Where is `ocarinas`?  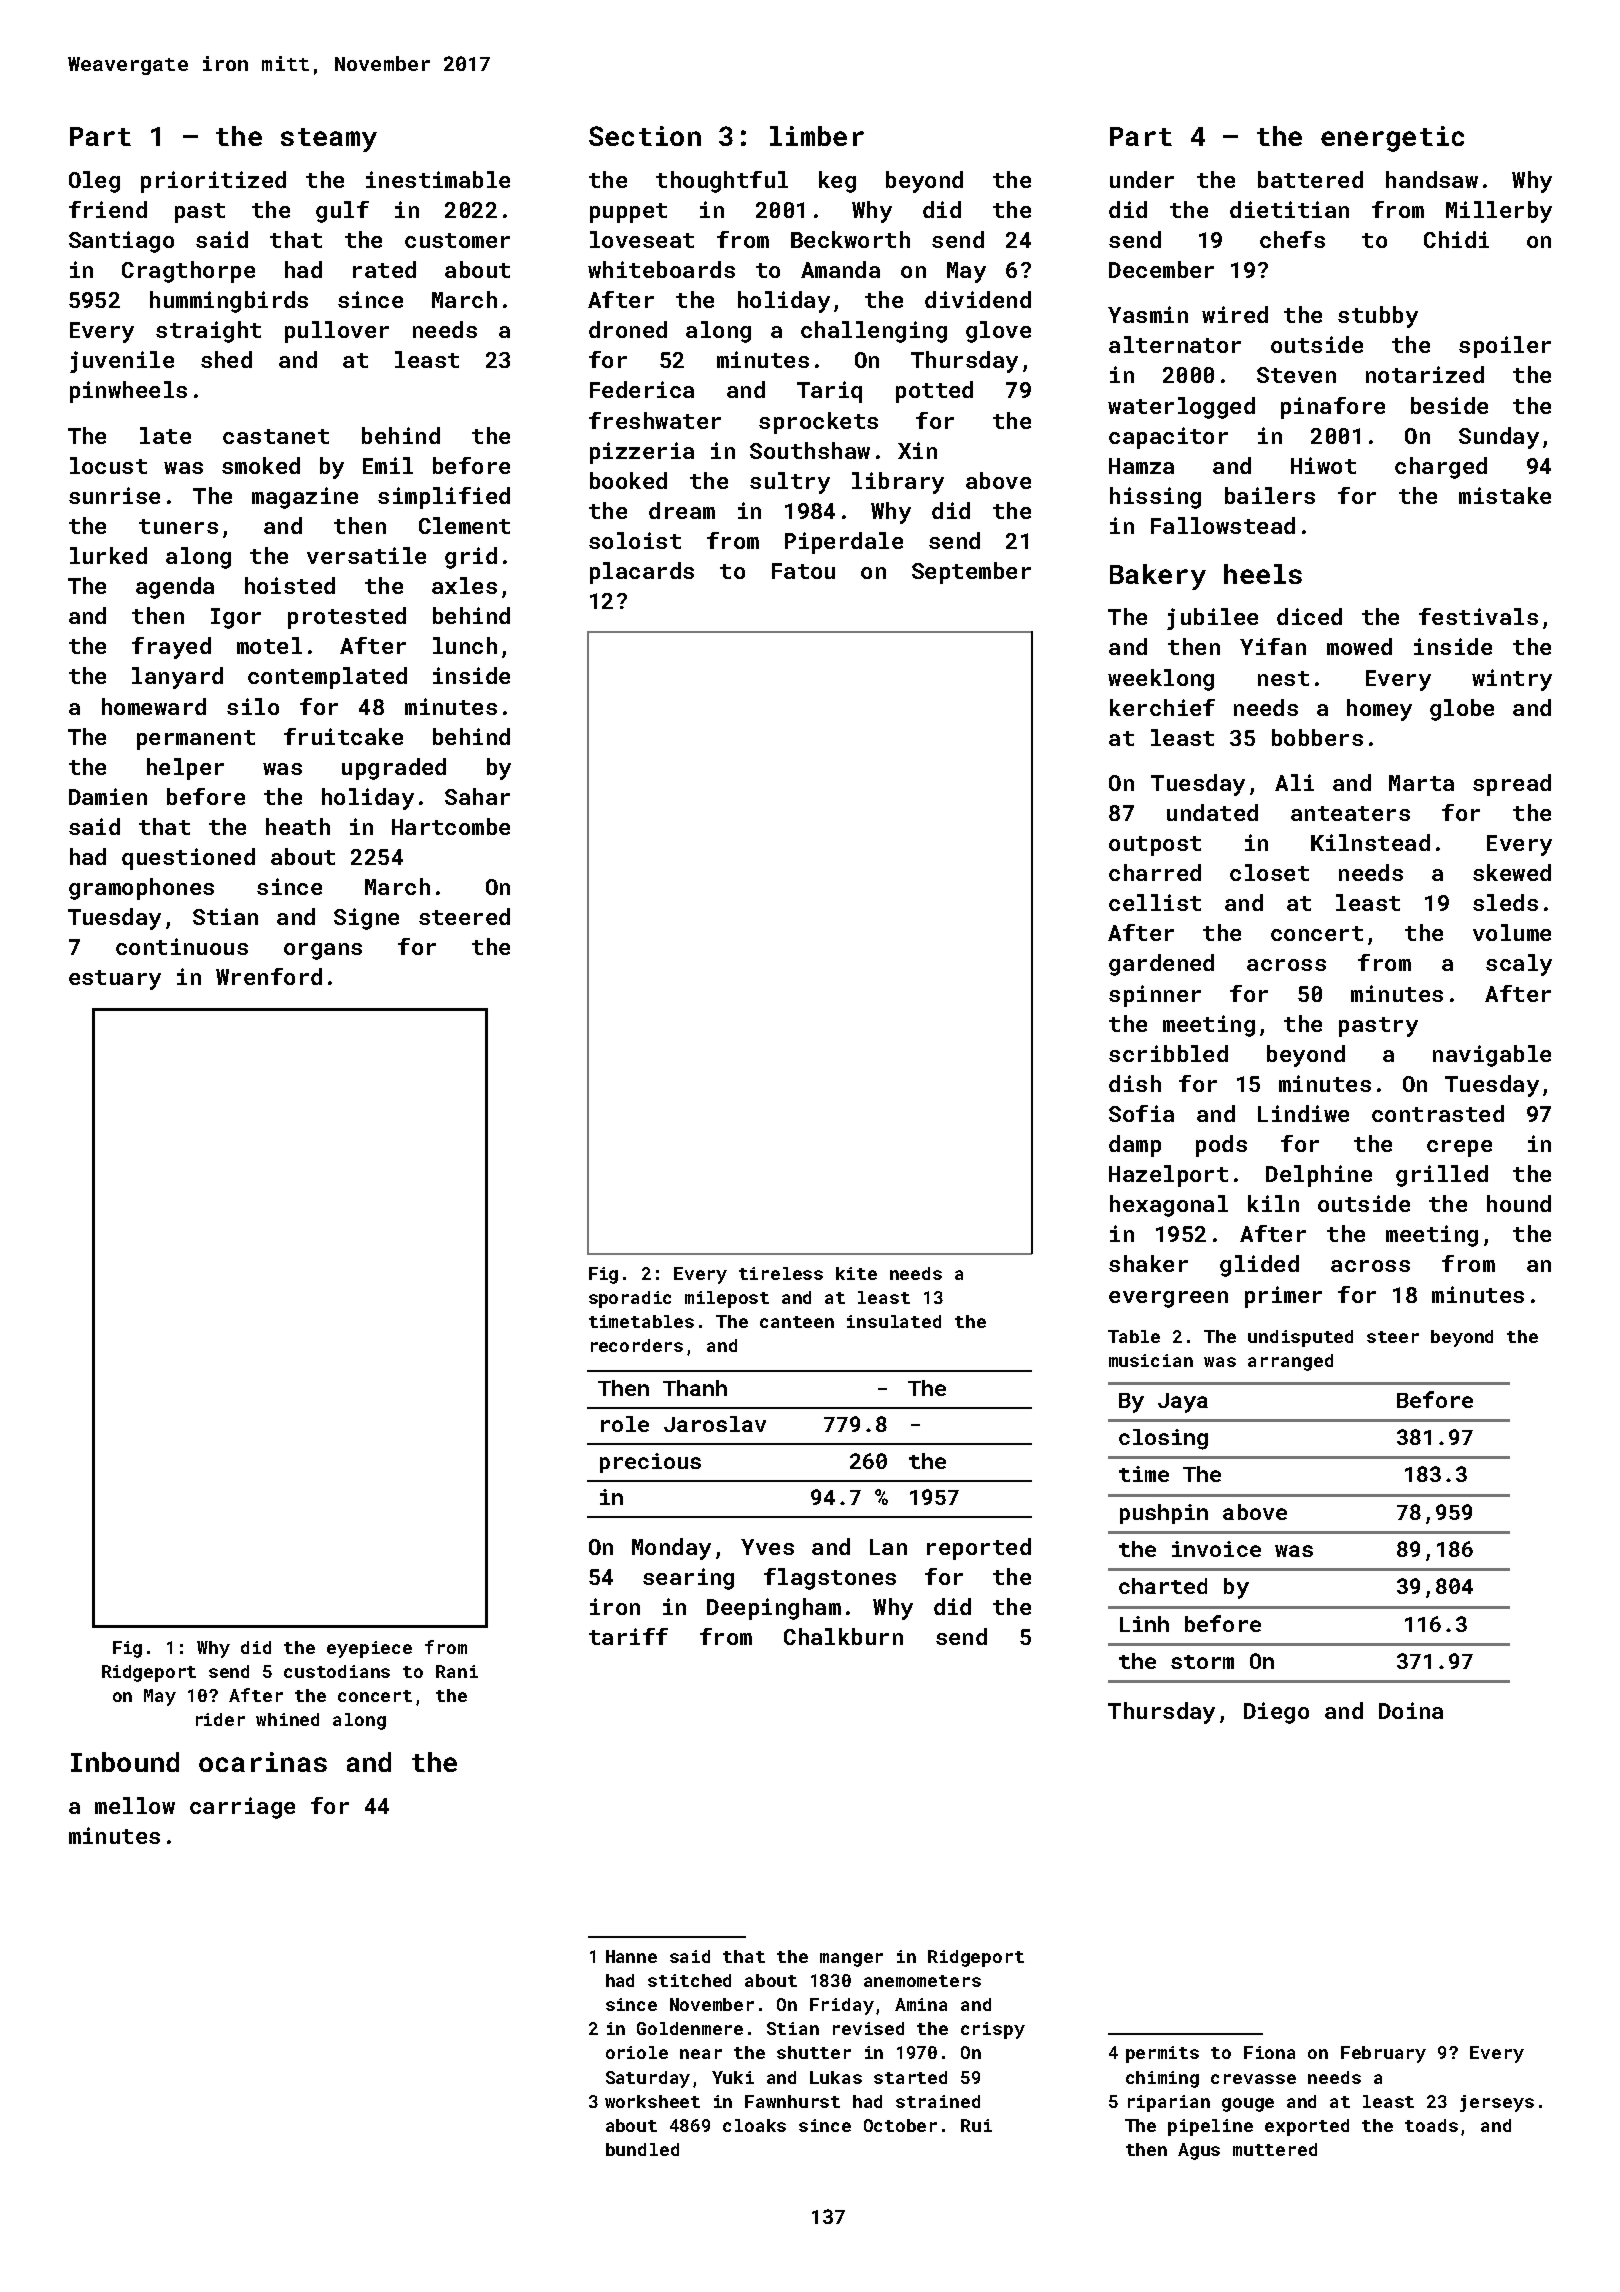 ocarinas is located at coordinates (263, 1762).
